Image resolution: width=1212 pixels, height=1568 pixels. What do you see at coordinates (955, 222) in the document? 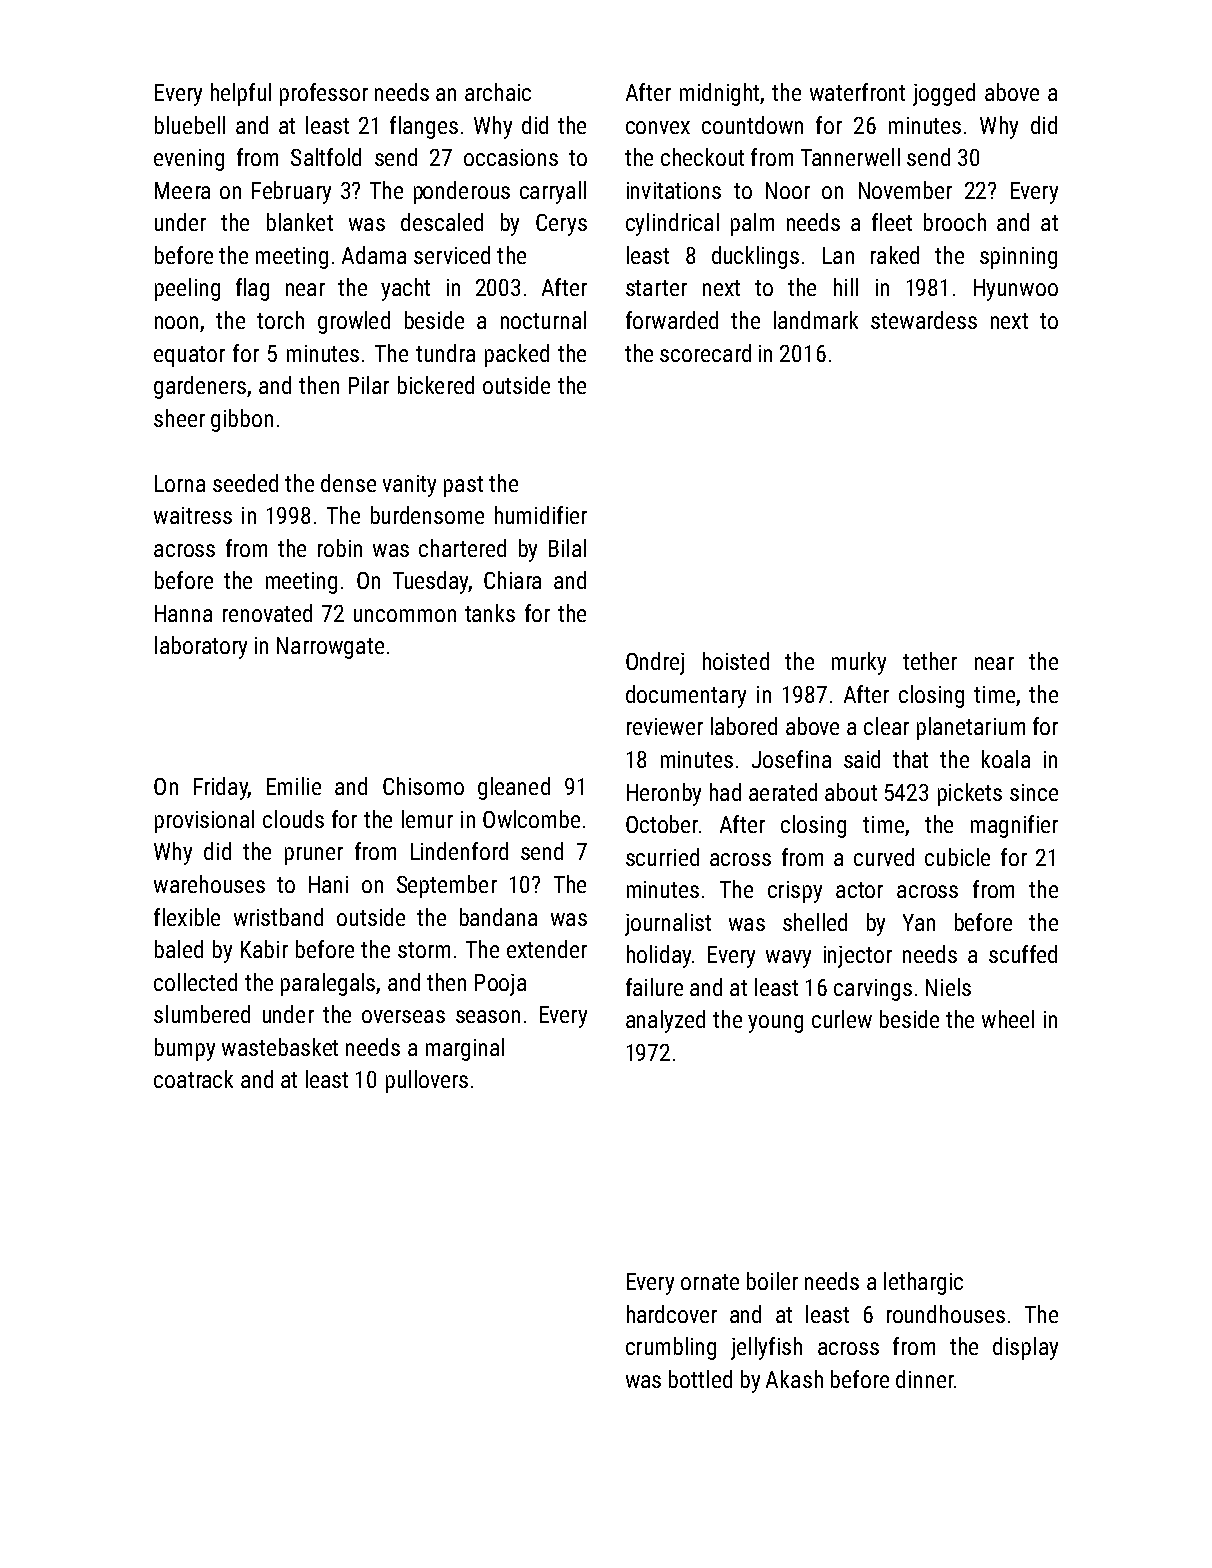
I see `brooch` at bounding box center [955, 222].
